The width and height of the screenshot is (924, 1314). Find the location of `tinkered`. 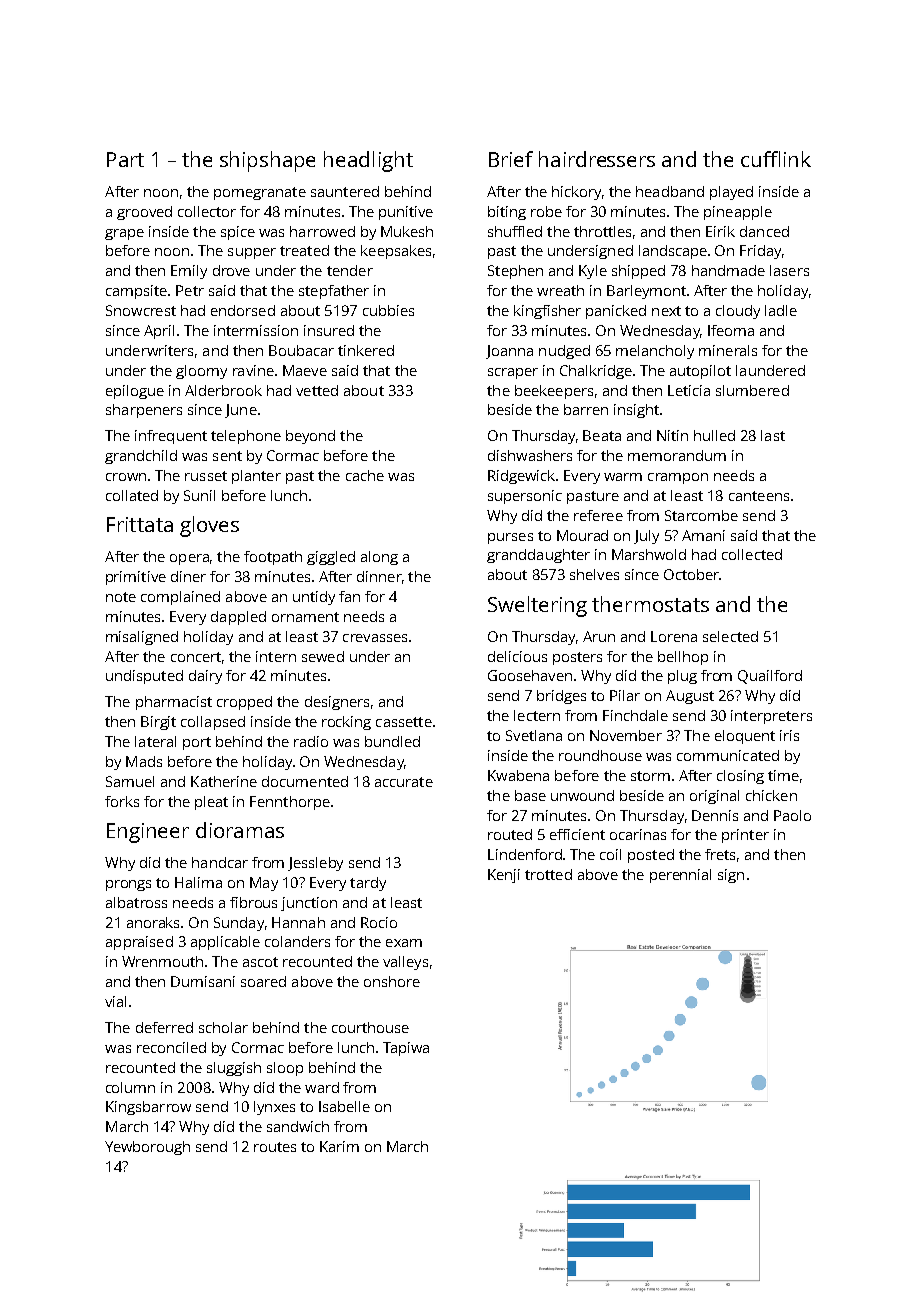

tinkered is located at coordinates (366, 350).
